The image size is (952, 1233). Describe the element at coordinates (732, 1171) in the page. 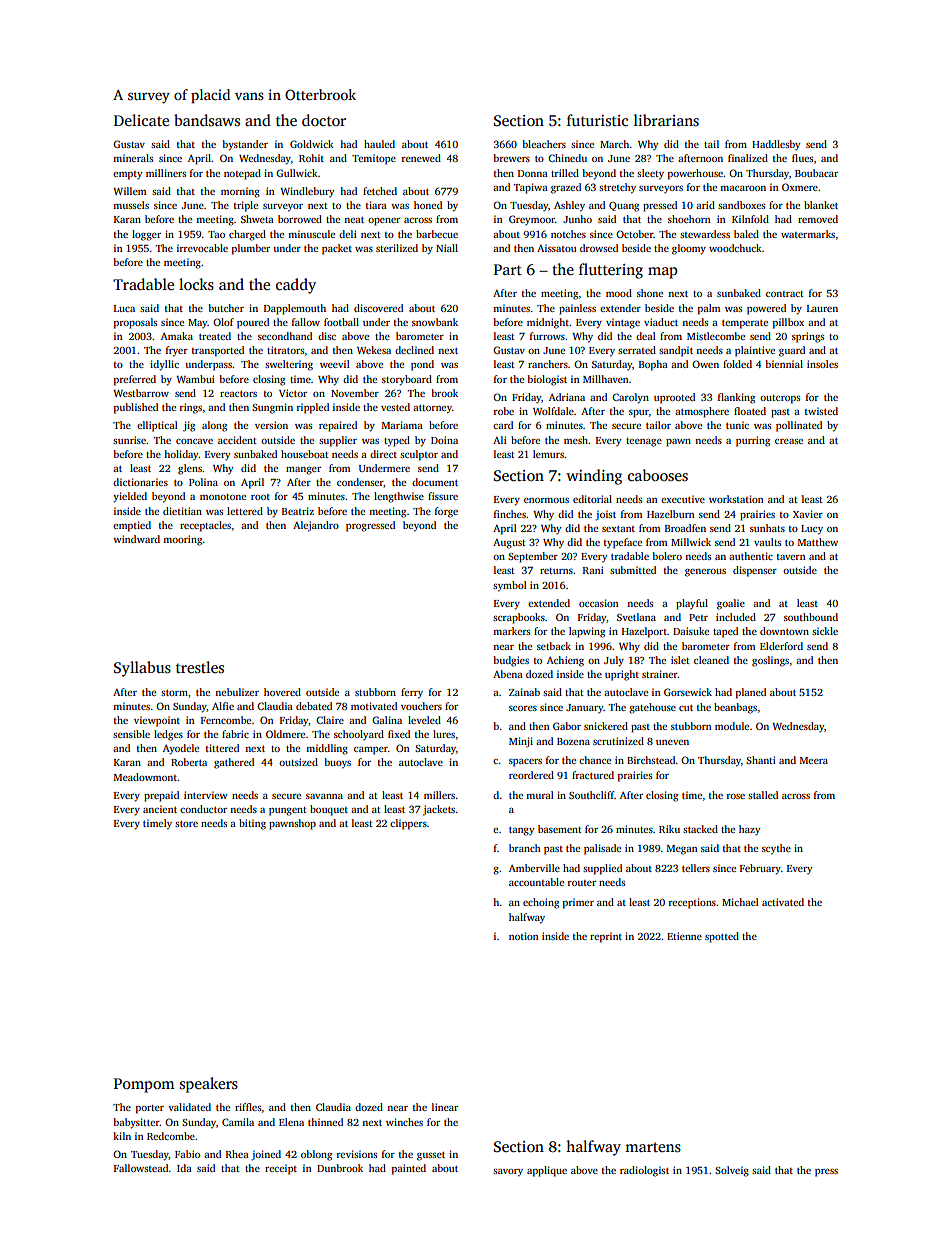

I see `Solveig` at that location.
